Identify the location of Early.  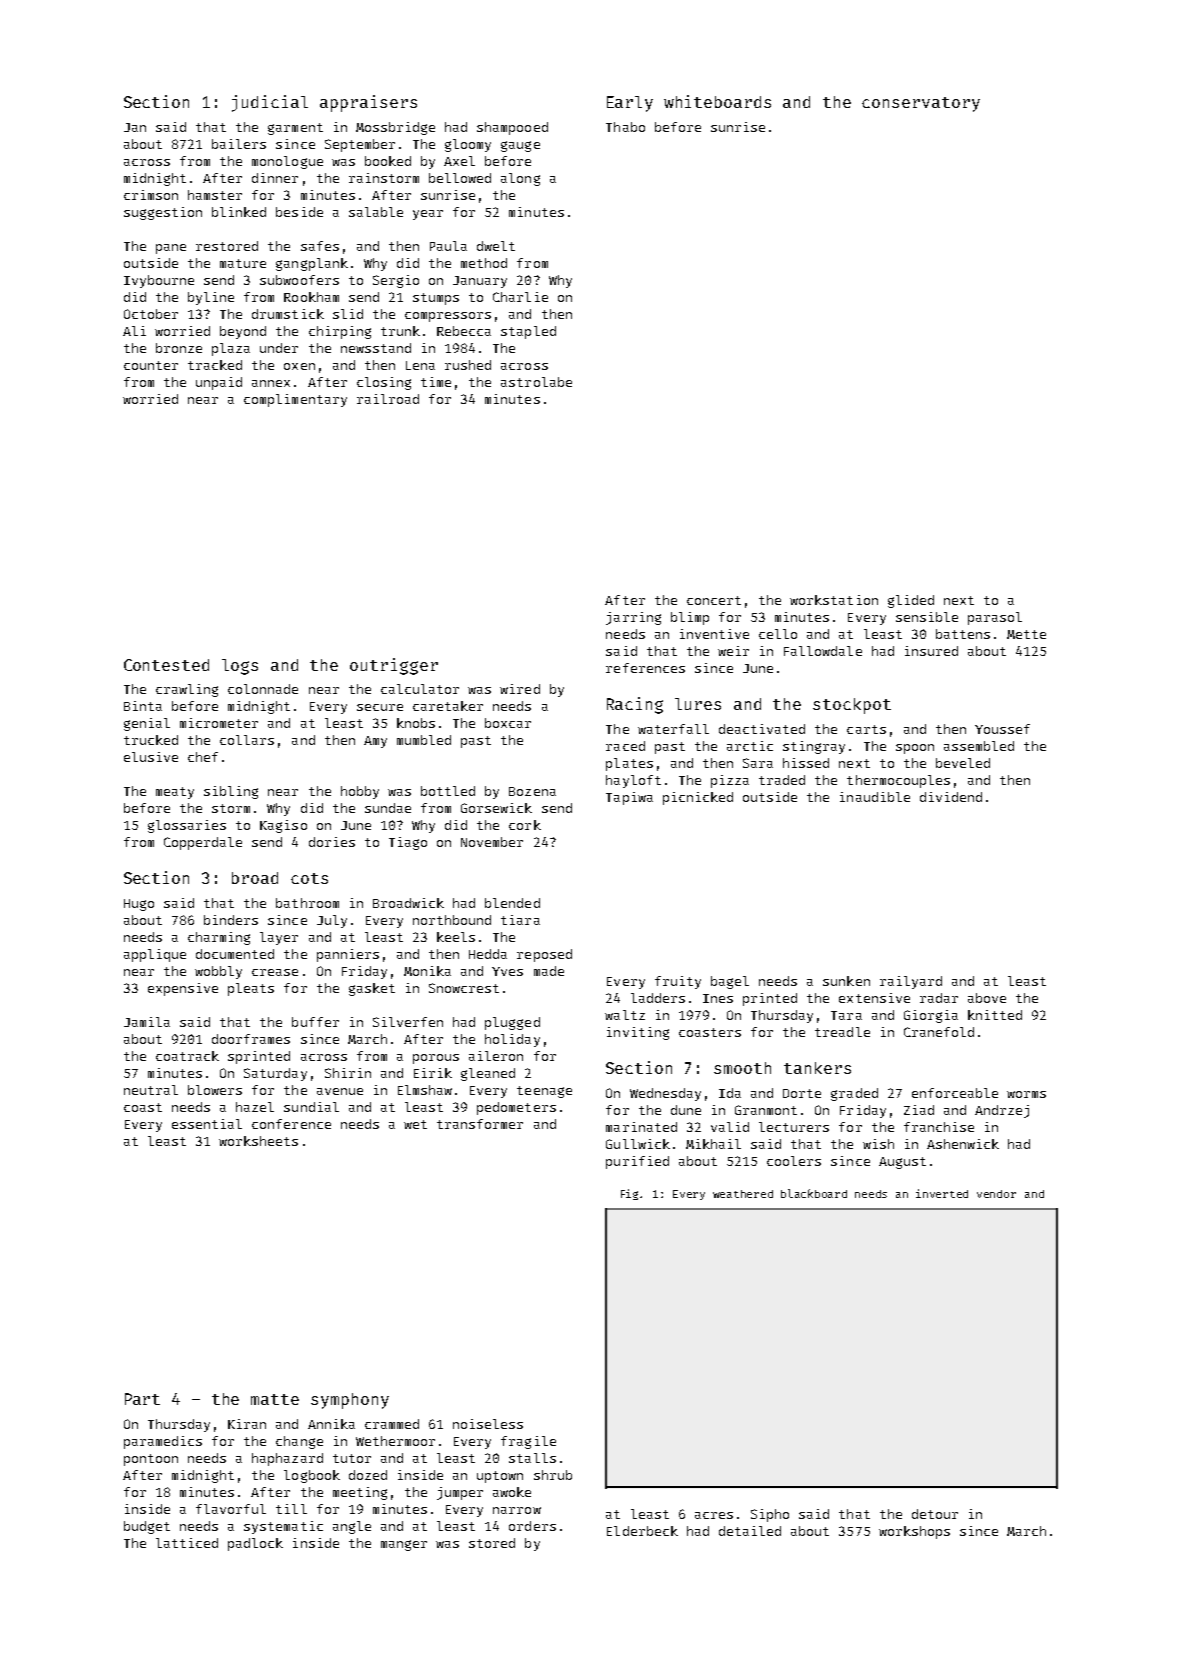
(630, 104).
